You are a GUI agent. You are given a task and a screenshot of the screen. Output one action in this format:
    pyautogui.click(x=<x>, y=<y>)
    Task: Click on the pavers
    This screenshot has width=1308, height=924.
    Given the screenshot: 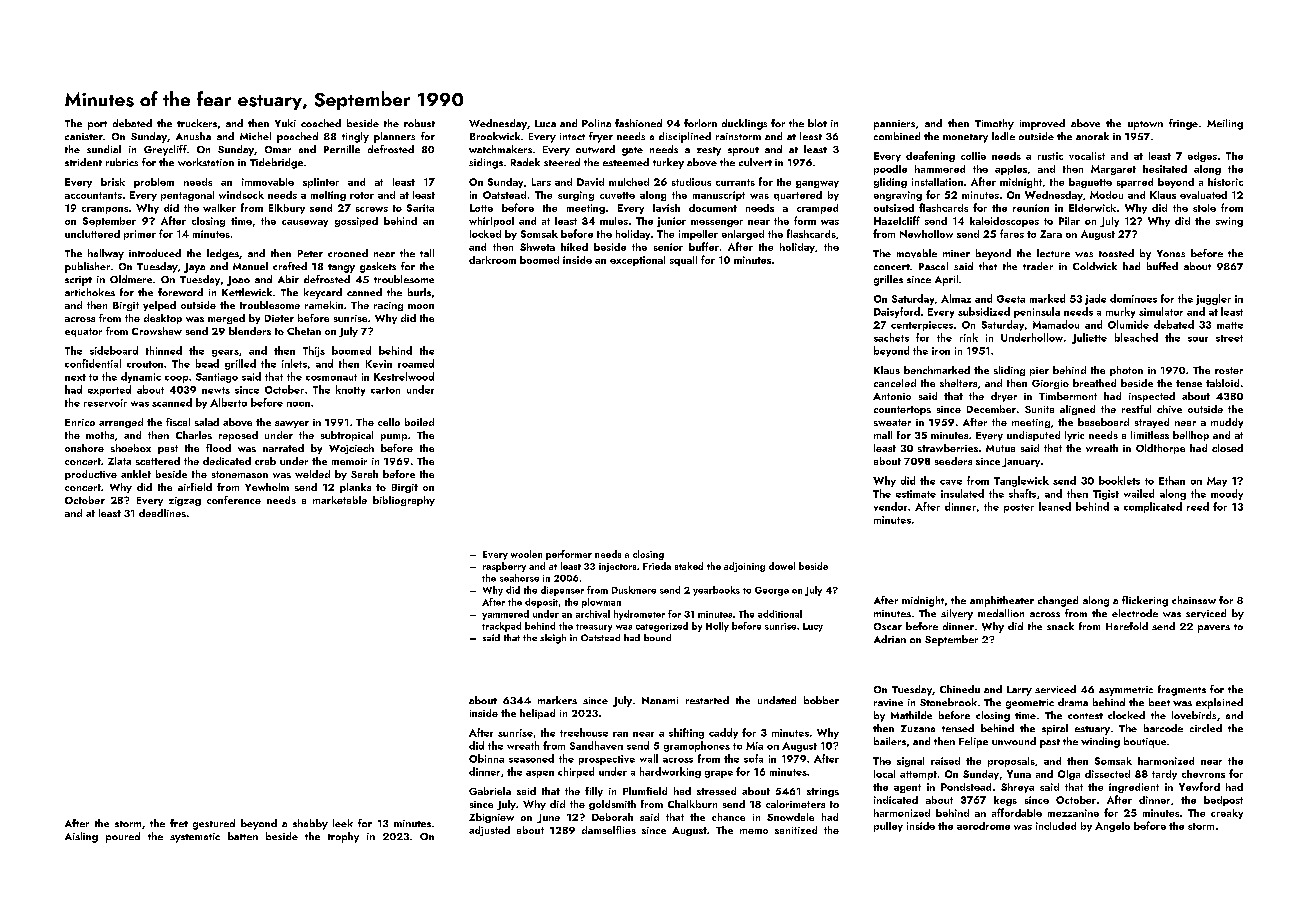 What is the action you would take?
    pyautogui.click(x=1214, y=629)
